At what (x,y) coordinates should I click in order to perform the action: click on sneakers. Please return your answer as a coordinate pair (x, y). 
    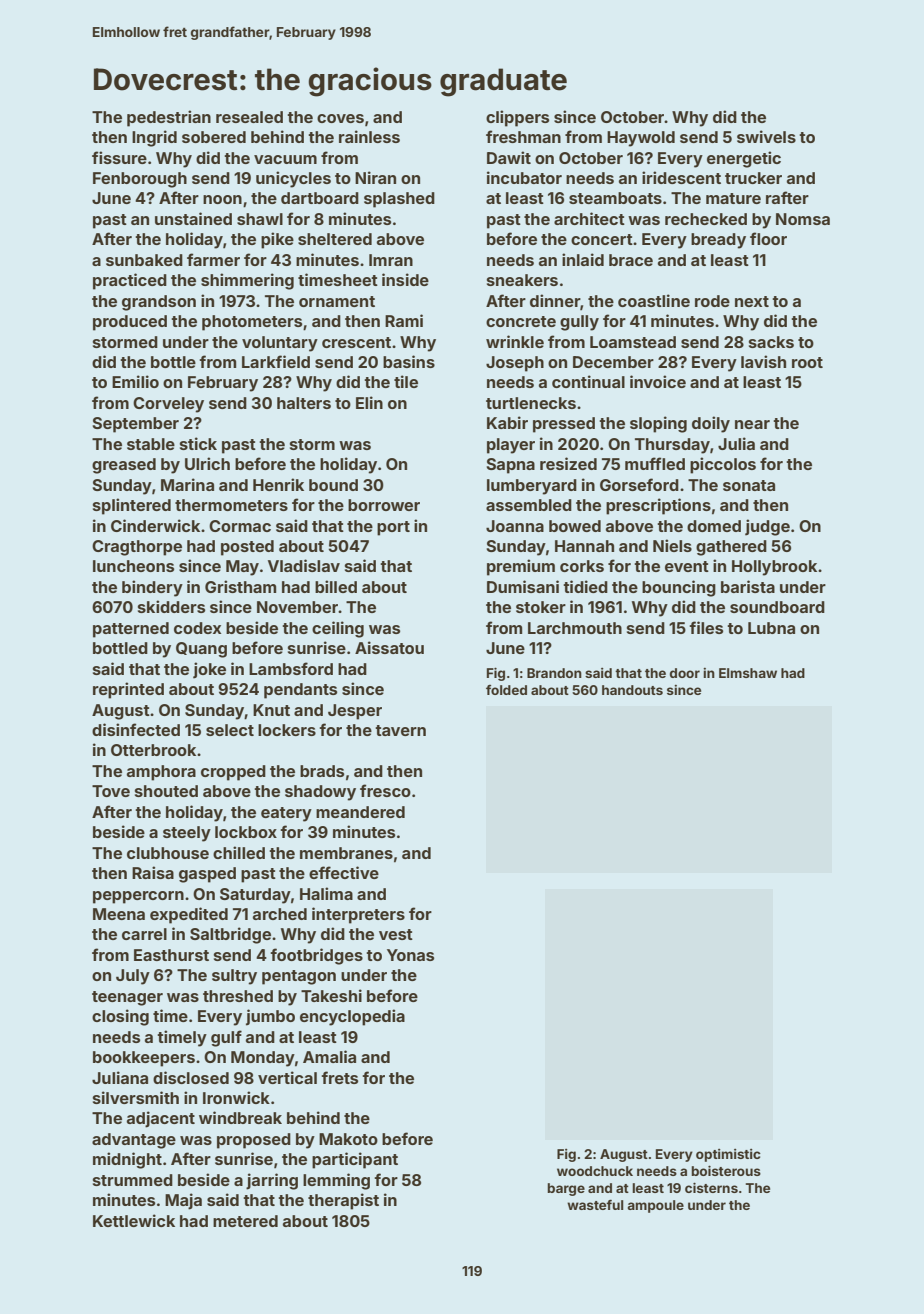
    Looking at the image, I should click on (522, 280).
